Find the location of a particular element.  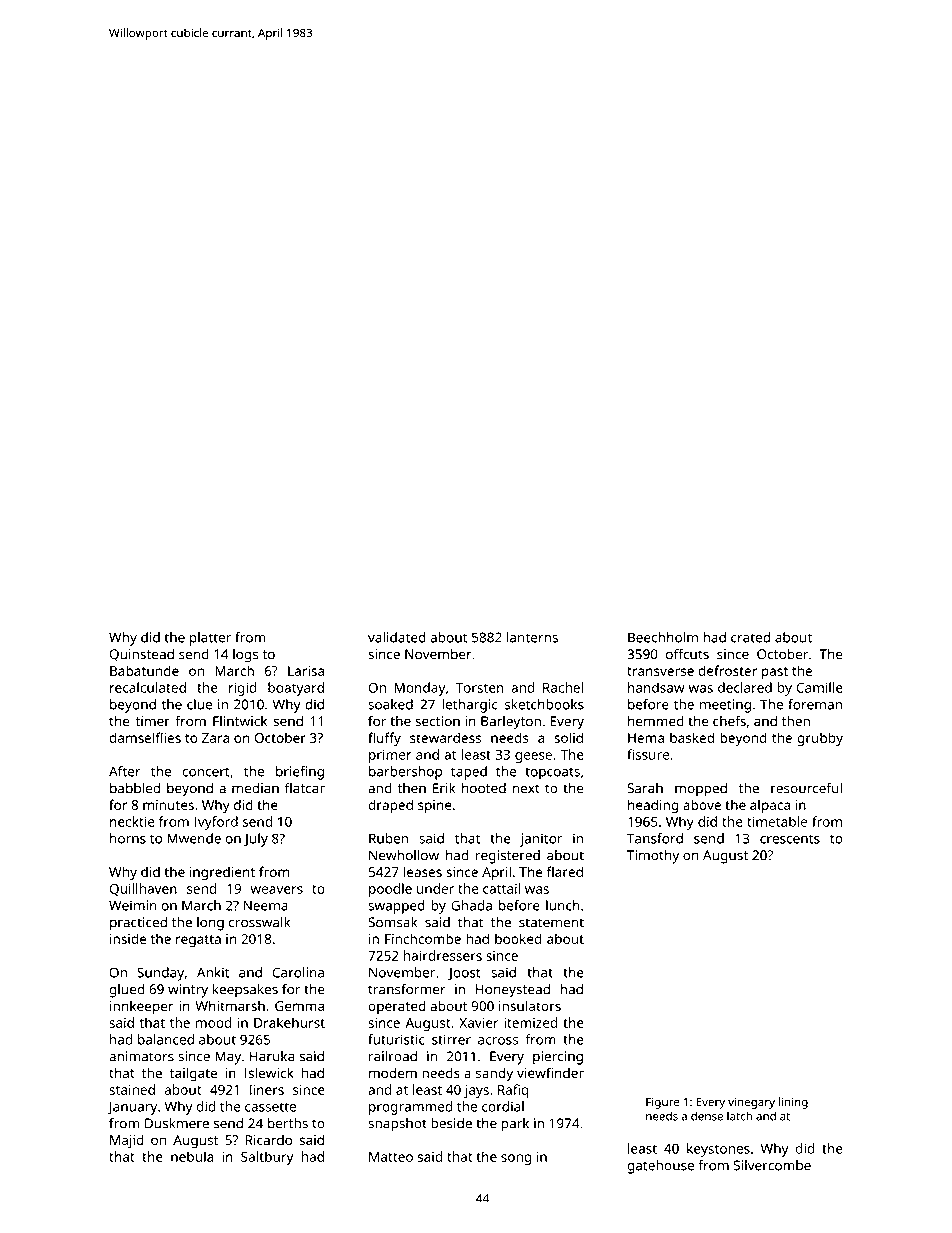

lanterns is located at coordinates (532, 637).
